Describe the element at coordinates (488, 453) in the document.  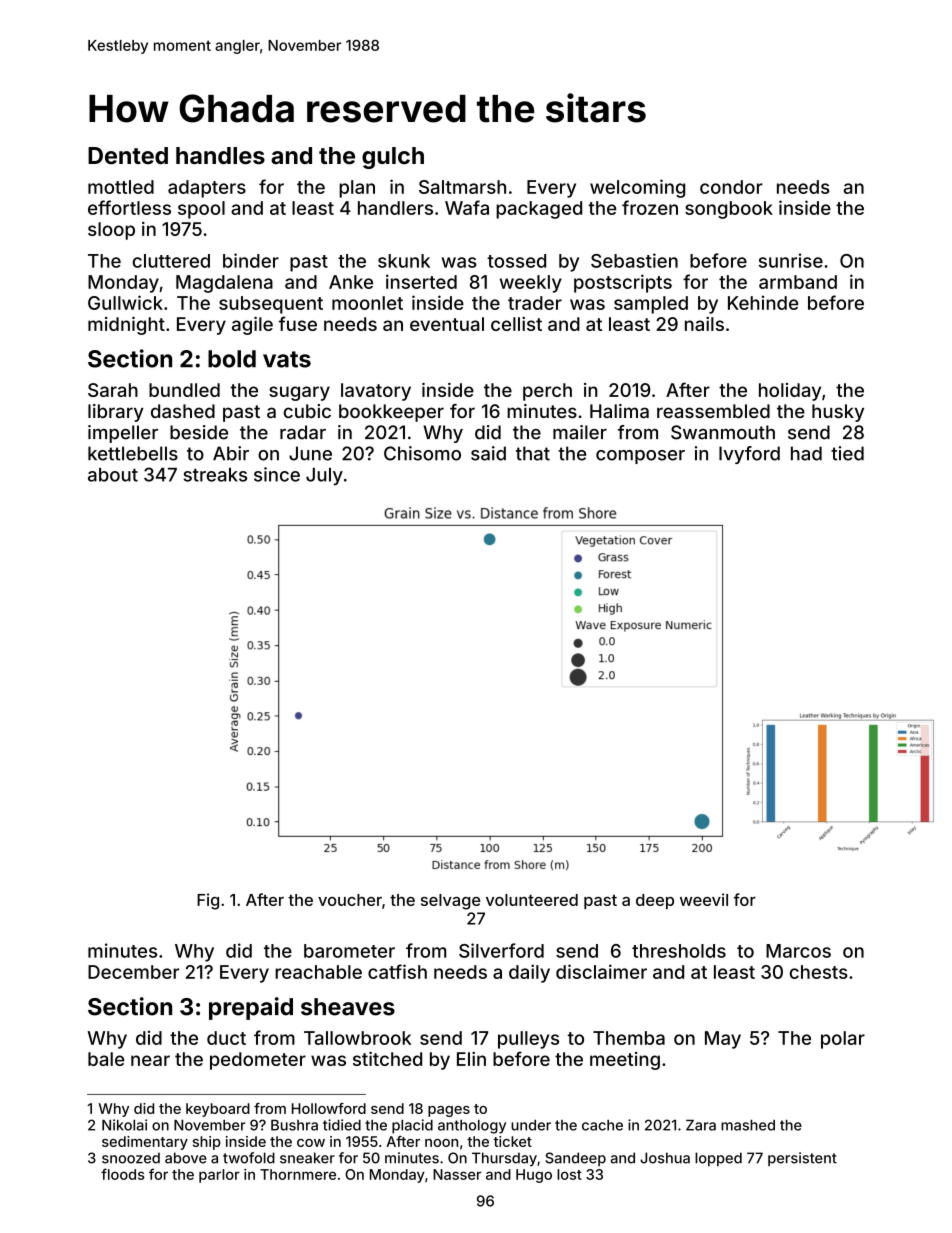
I see `said` at that location.
